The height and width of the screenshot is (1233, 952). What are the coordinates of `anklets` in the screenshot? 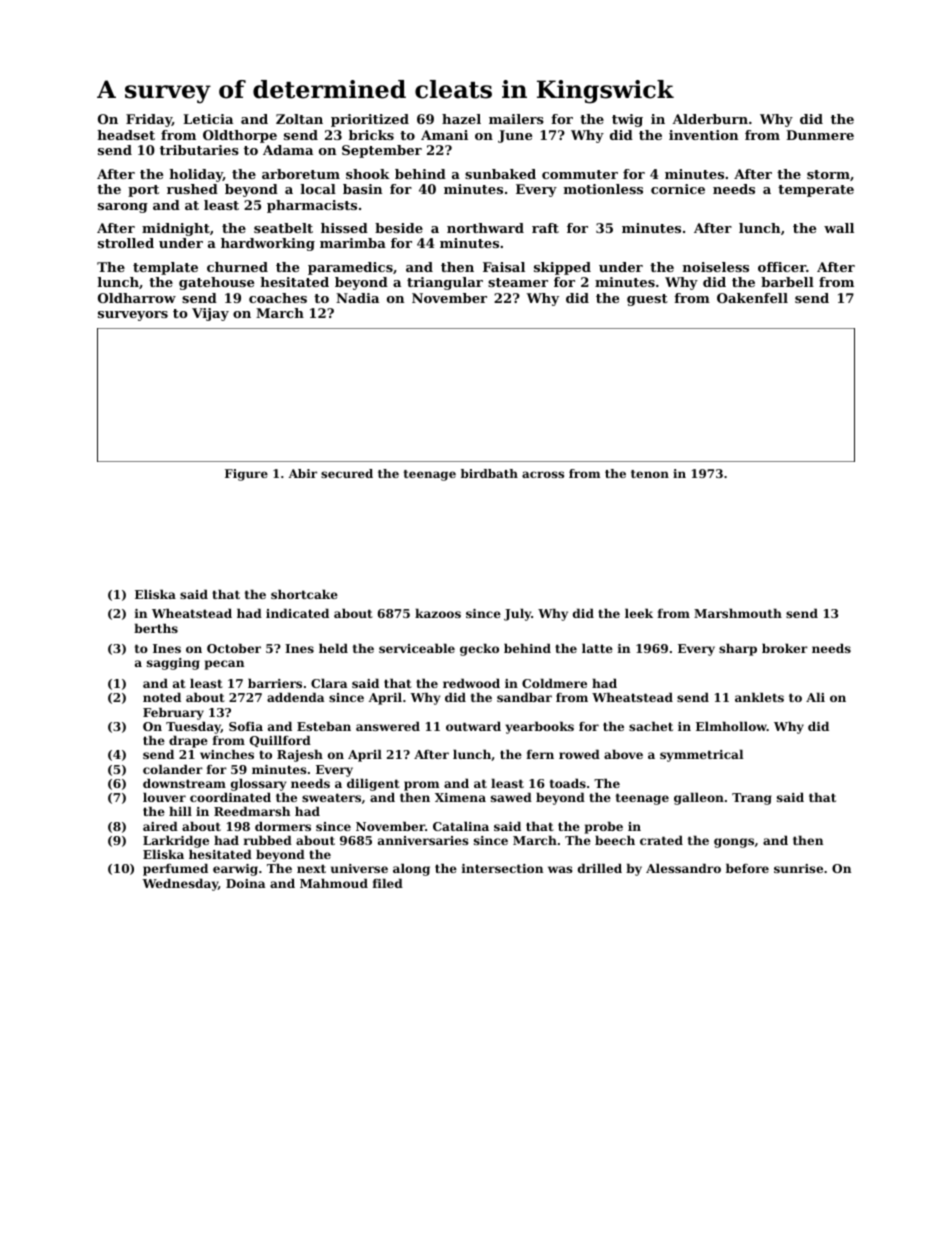 It's located at (759, 697).
